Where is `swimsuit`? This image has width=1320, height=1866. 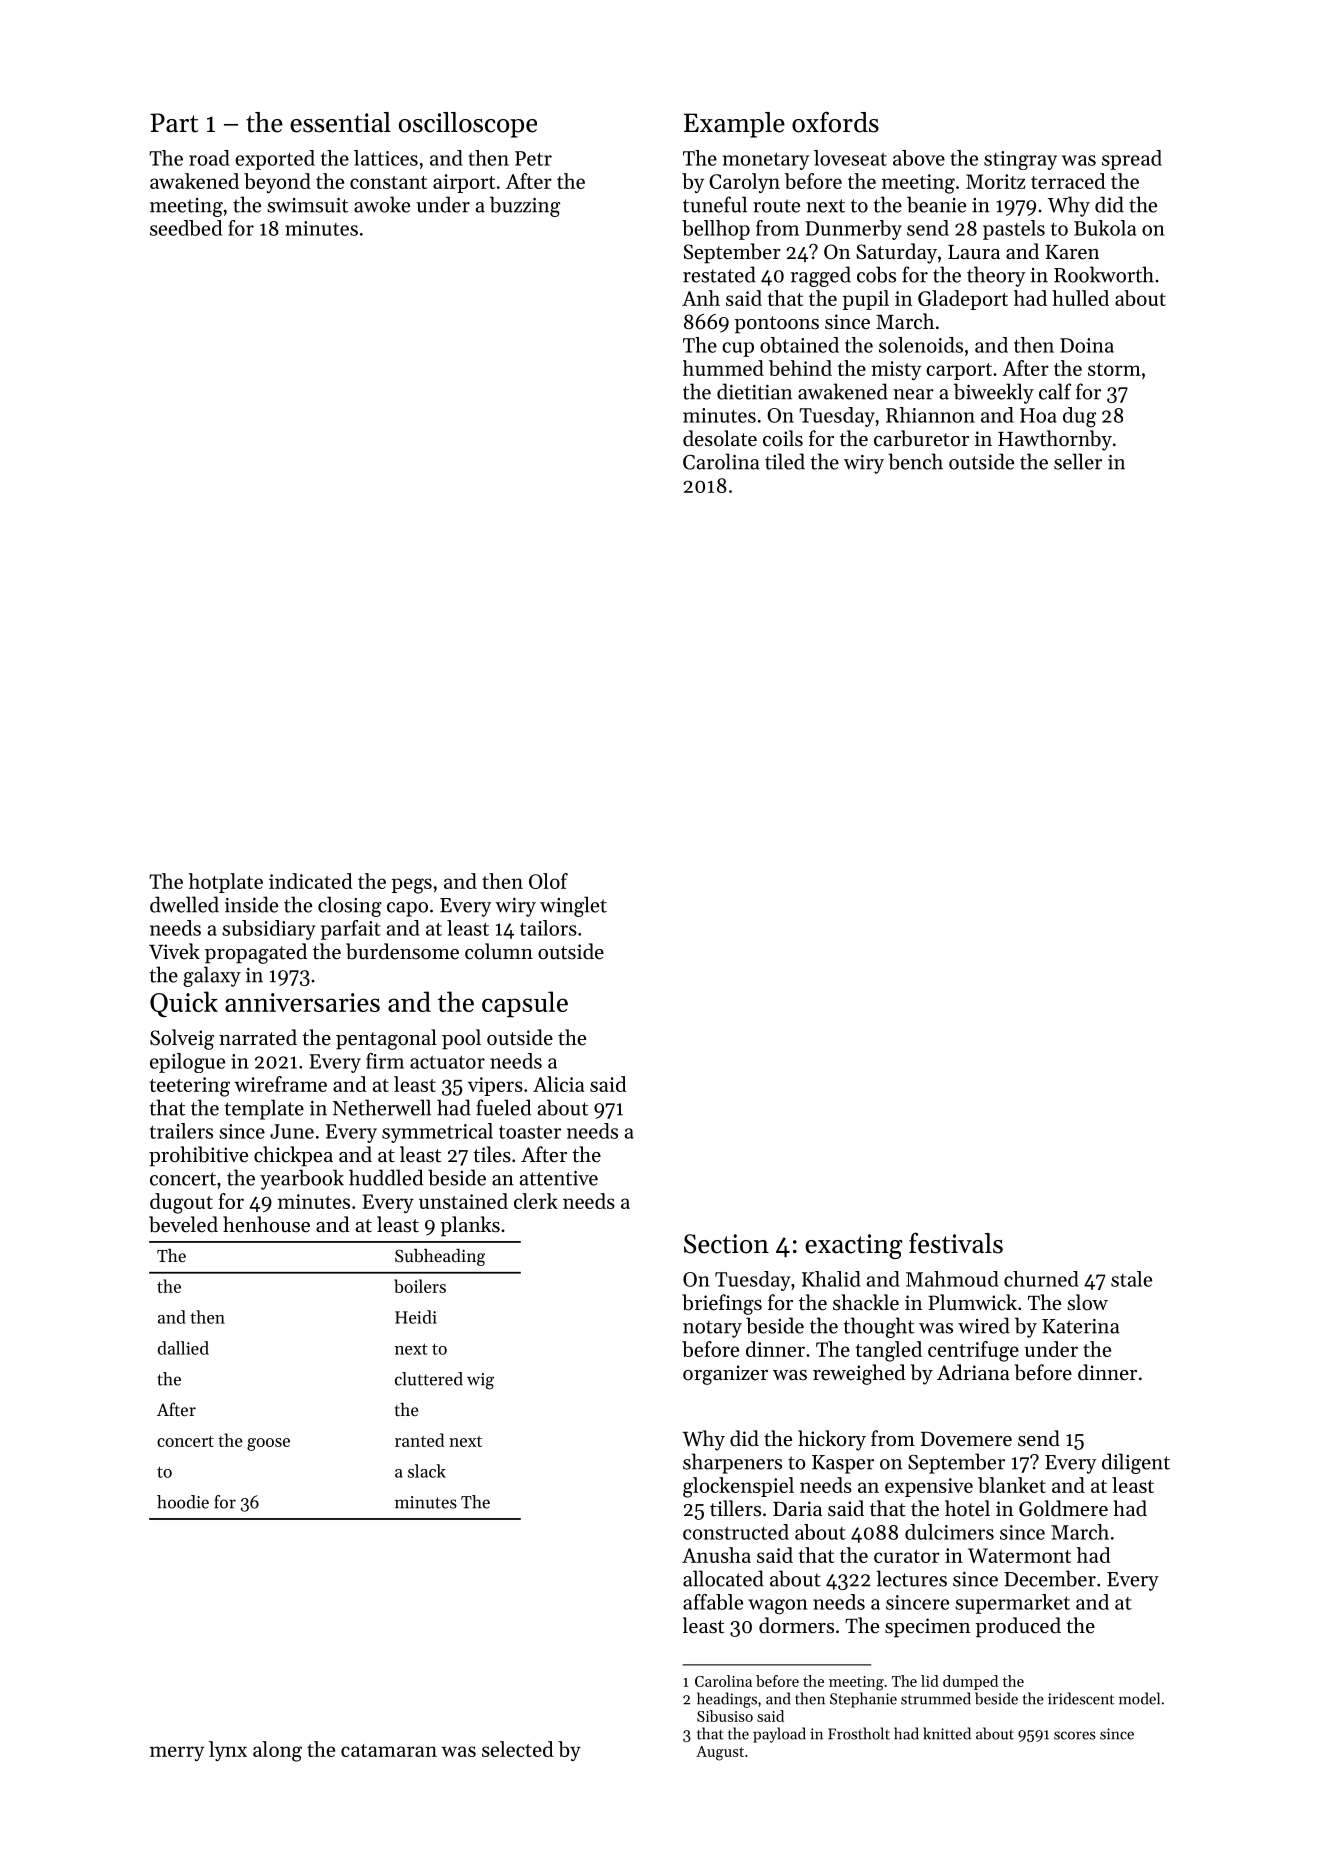
swimsuit is located at coordinates (307, 205).
